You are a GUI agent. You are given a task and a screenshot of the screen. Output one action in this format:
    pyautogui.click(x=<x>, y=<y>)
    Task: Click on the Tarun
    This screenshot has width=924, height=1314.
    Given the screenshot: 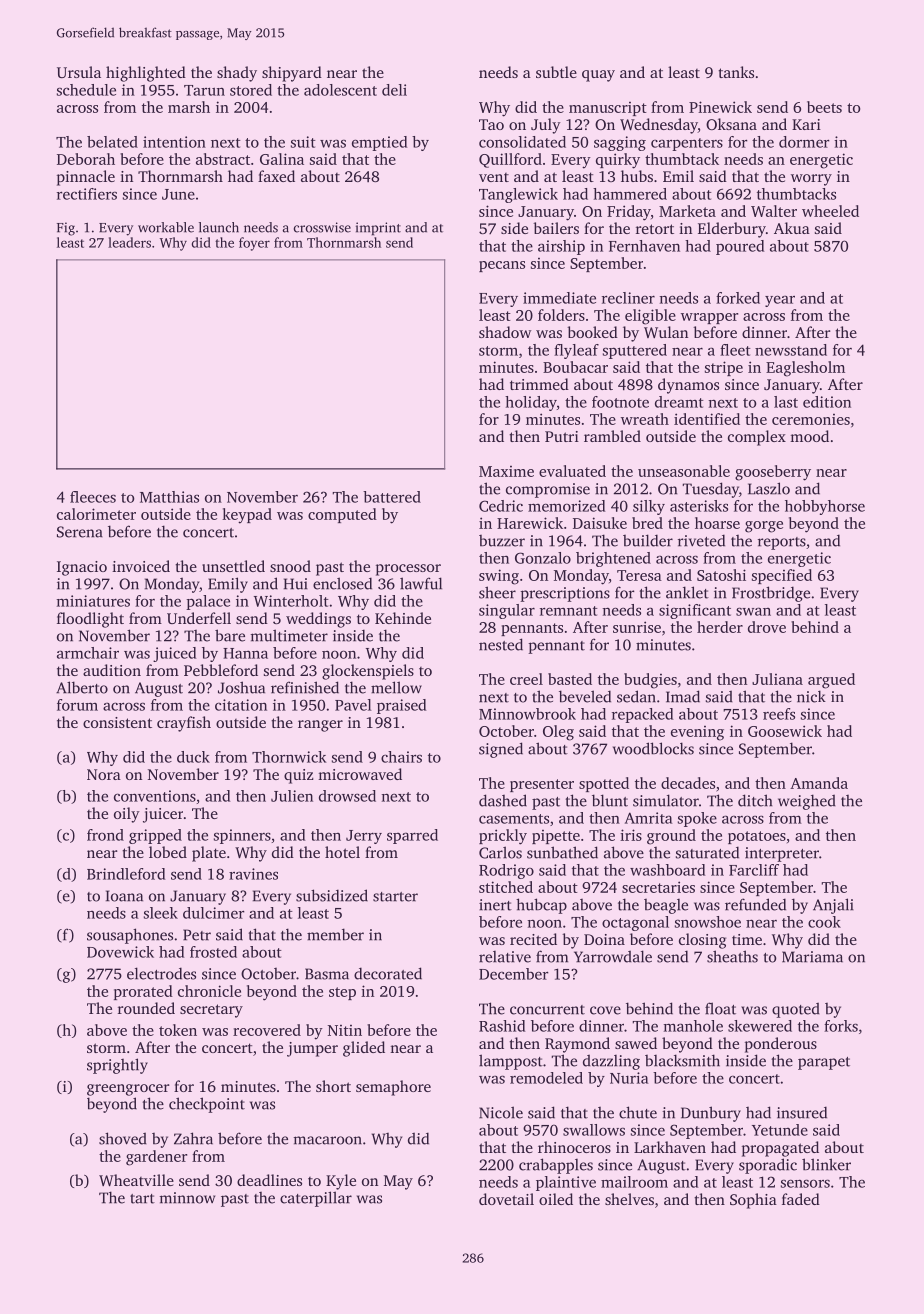 What is the action you would take?
    pyautogui.click(x=204, y=90)
